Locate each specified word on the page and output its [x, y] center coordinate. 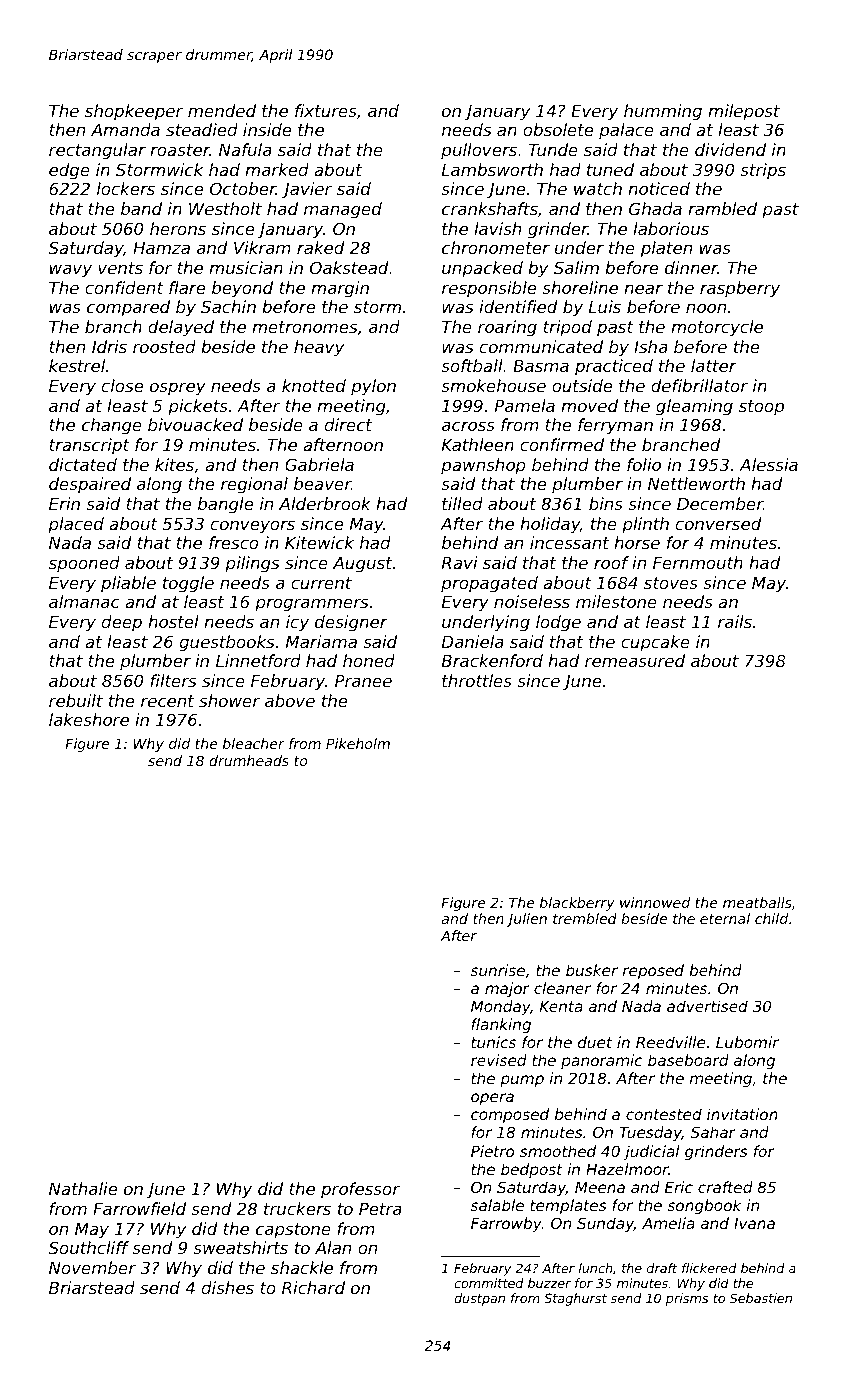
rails [735, 621]
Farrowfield [139, 1208]
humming [663, 112]
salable [497, 1205]
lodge [558, 623]
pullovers [479, 151]
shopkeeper [134, 112]
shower [229, 700]
